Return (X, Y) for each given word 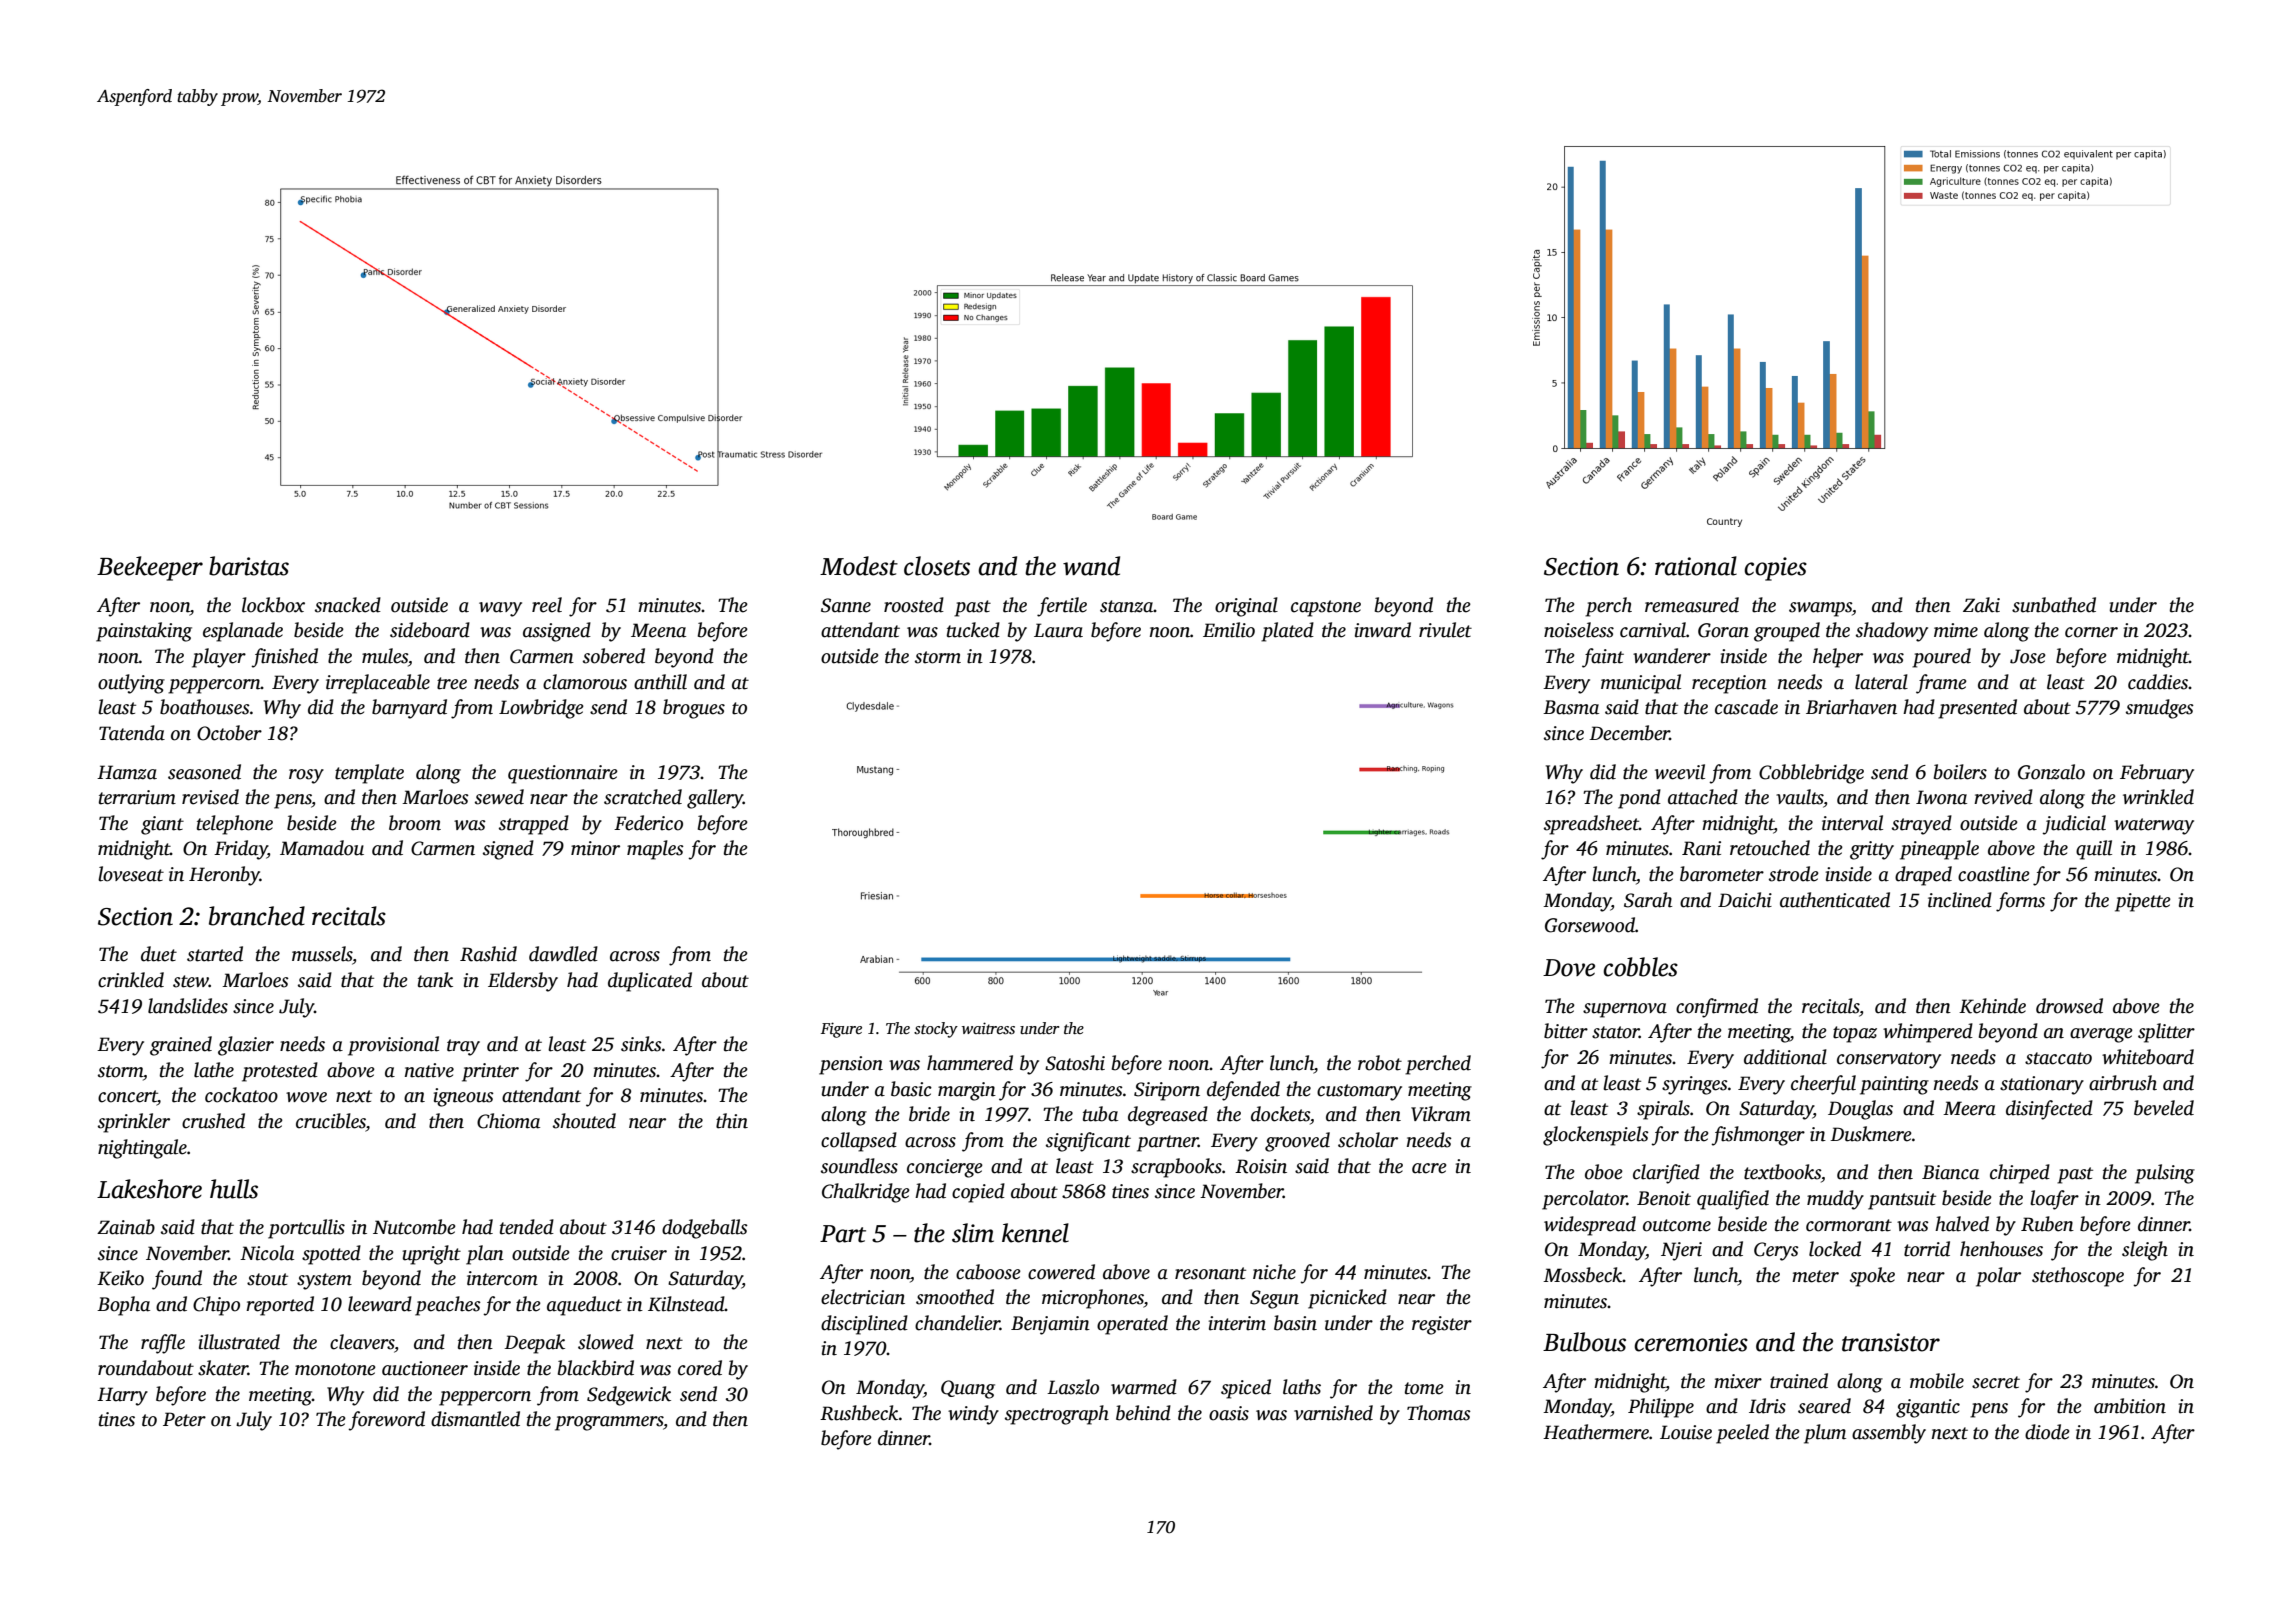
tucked (973, 630)
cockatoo (241, 1095)
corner (2091, 632)
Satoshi (1075, 1063)
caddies (2158, 682)
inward (1383, 630)
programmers (609, 1423)
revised (210, 797)
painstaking (144, 632)
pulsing (2165, 1174)
